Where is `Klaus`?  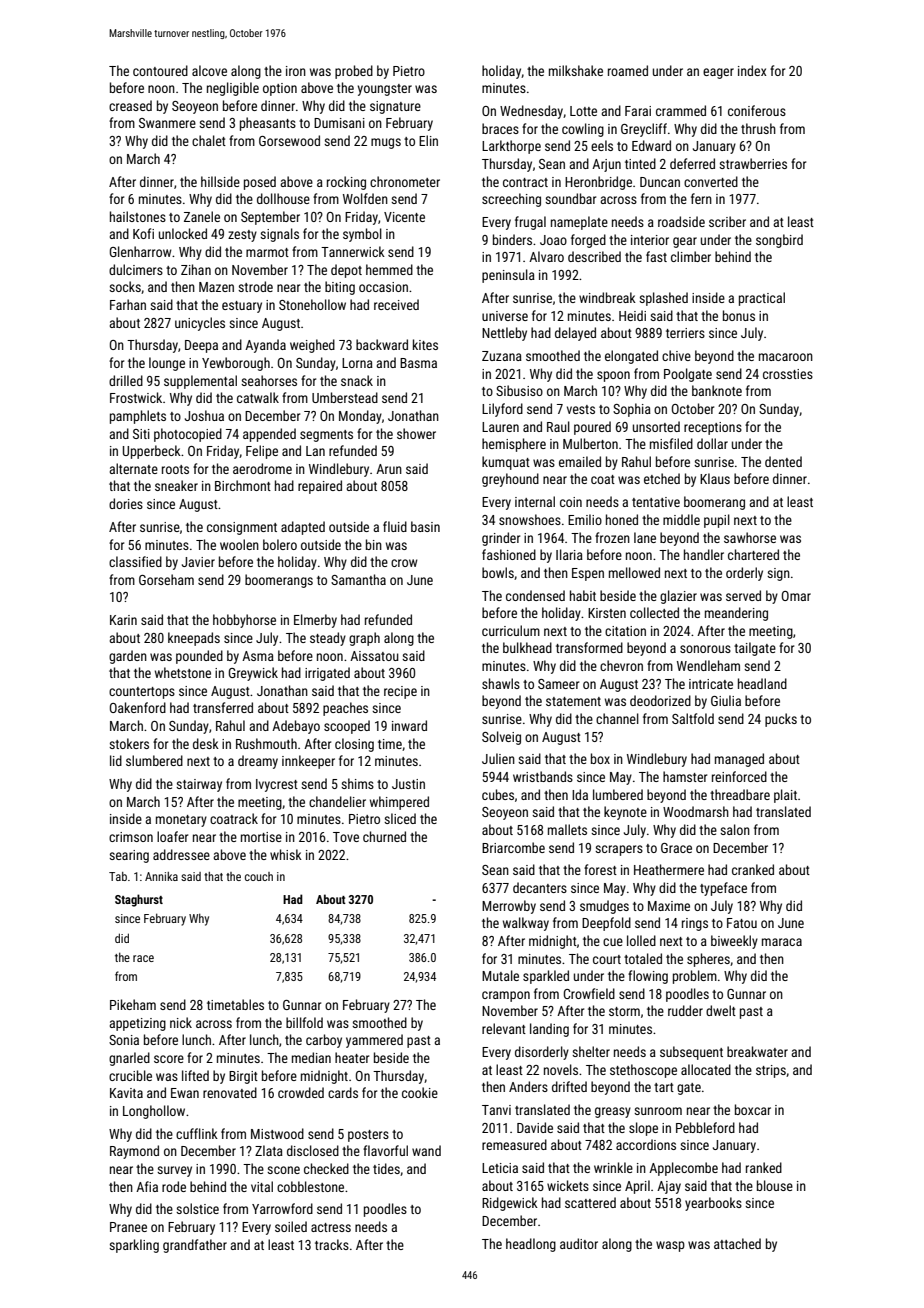
Klaus is located at coordinates (715, 478).
